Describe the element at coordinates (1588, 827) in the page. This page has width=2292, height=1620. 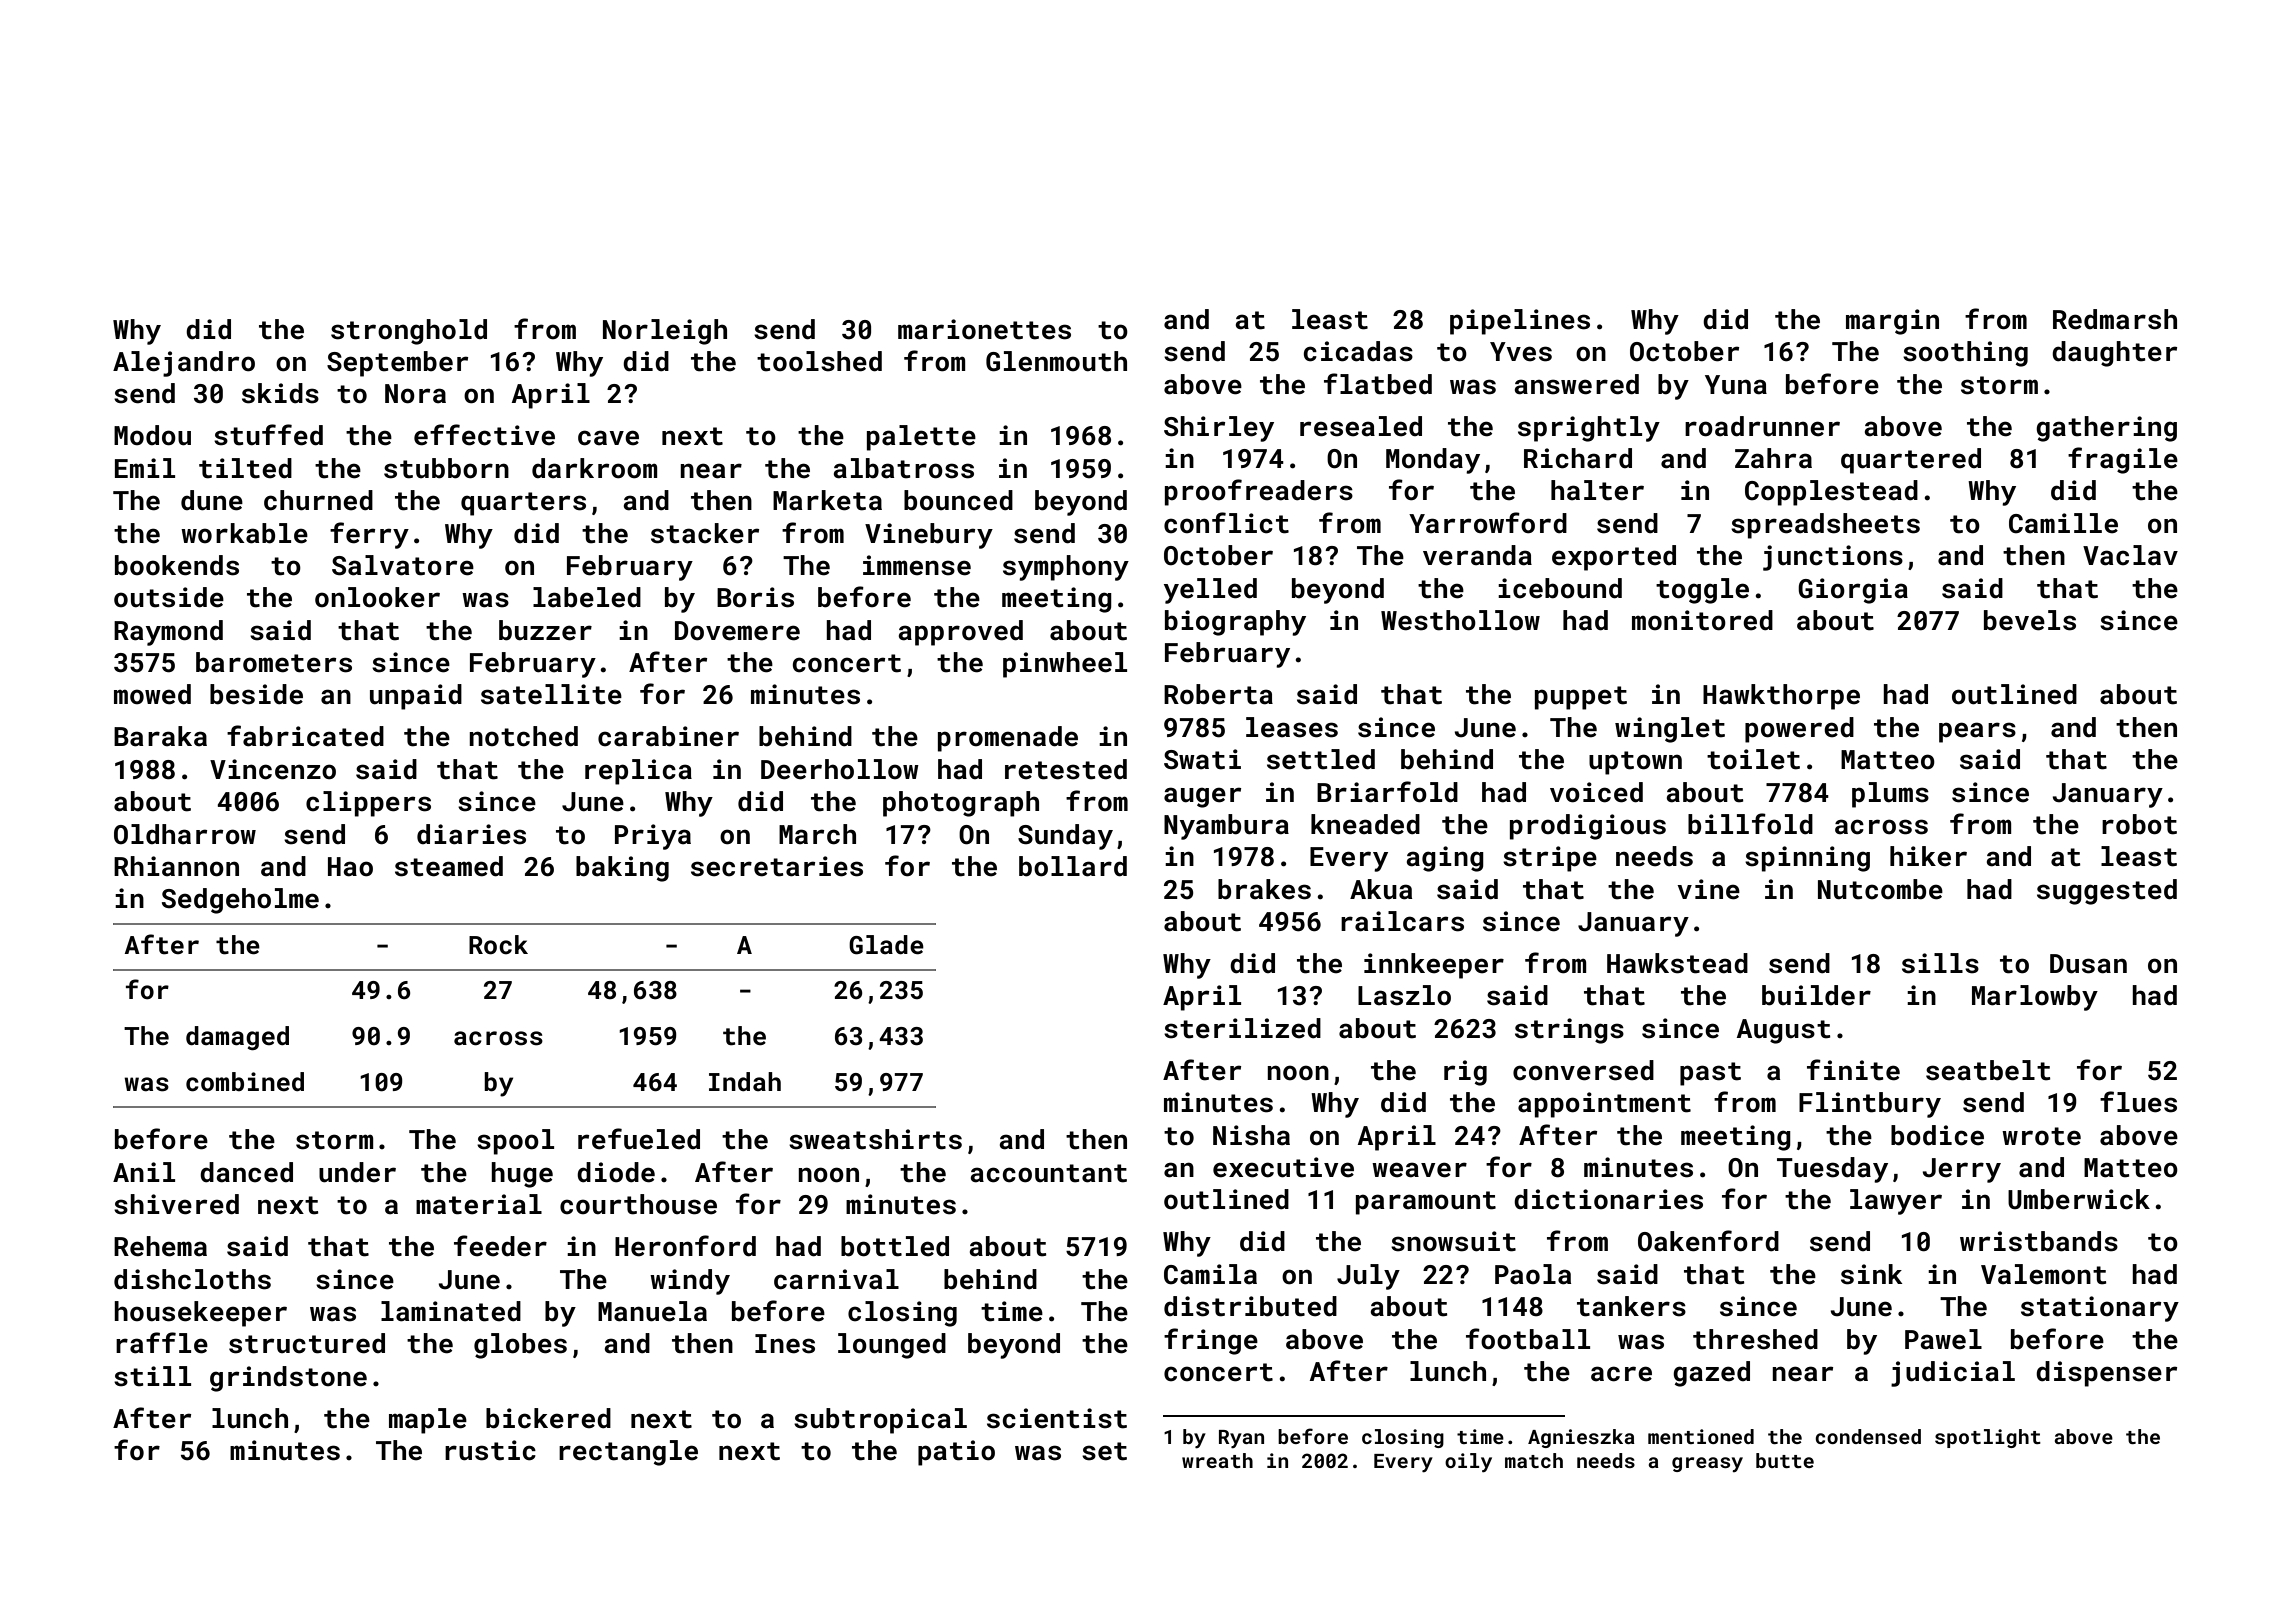
I see `prodigious` at that location.
